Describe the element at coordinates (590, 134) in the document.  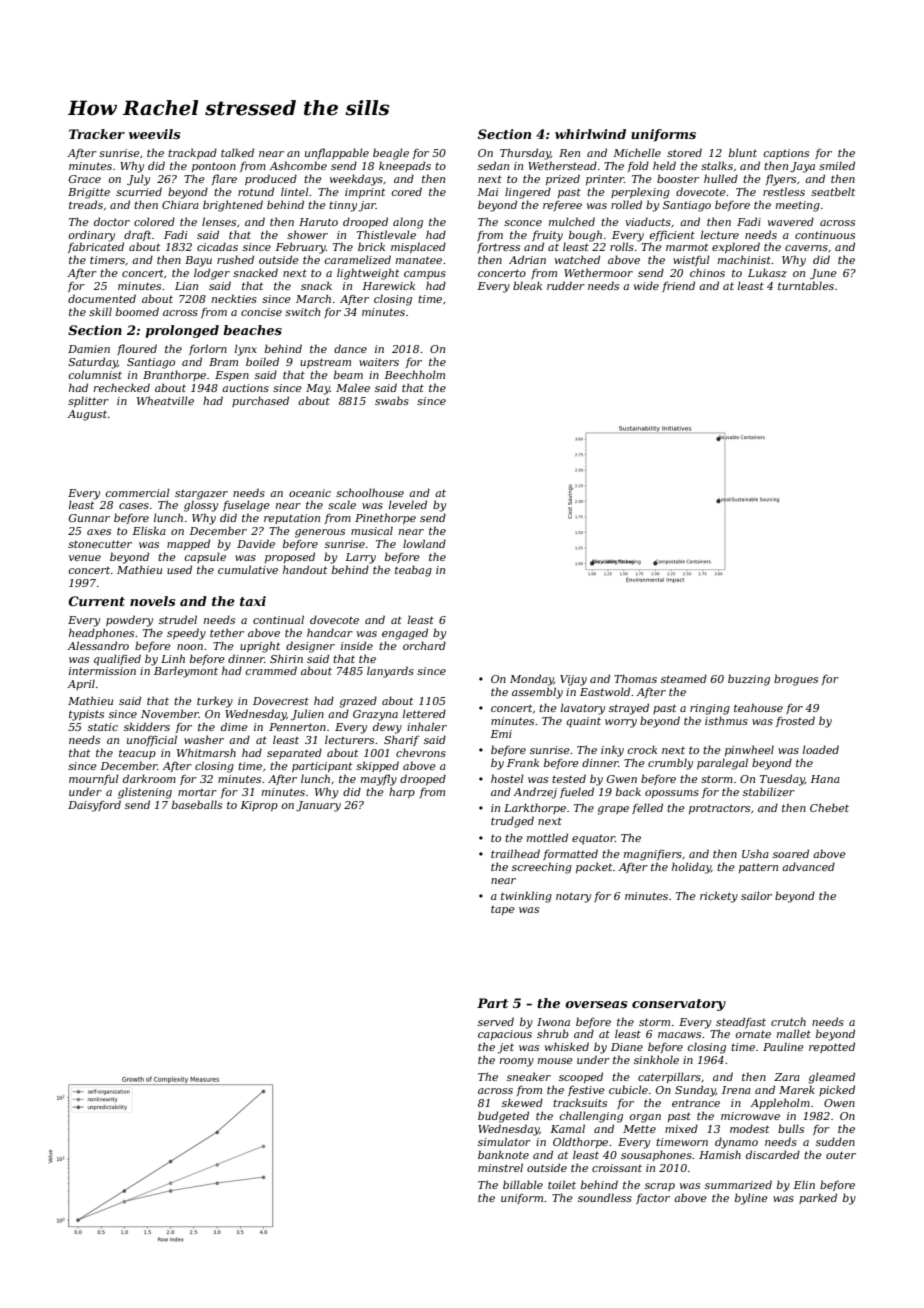
I see `whirlwind` at that location.
